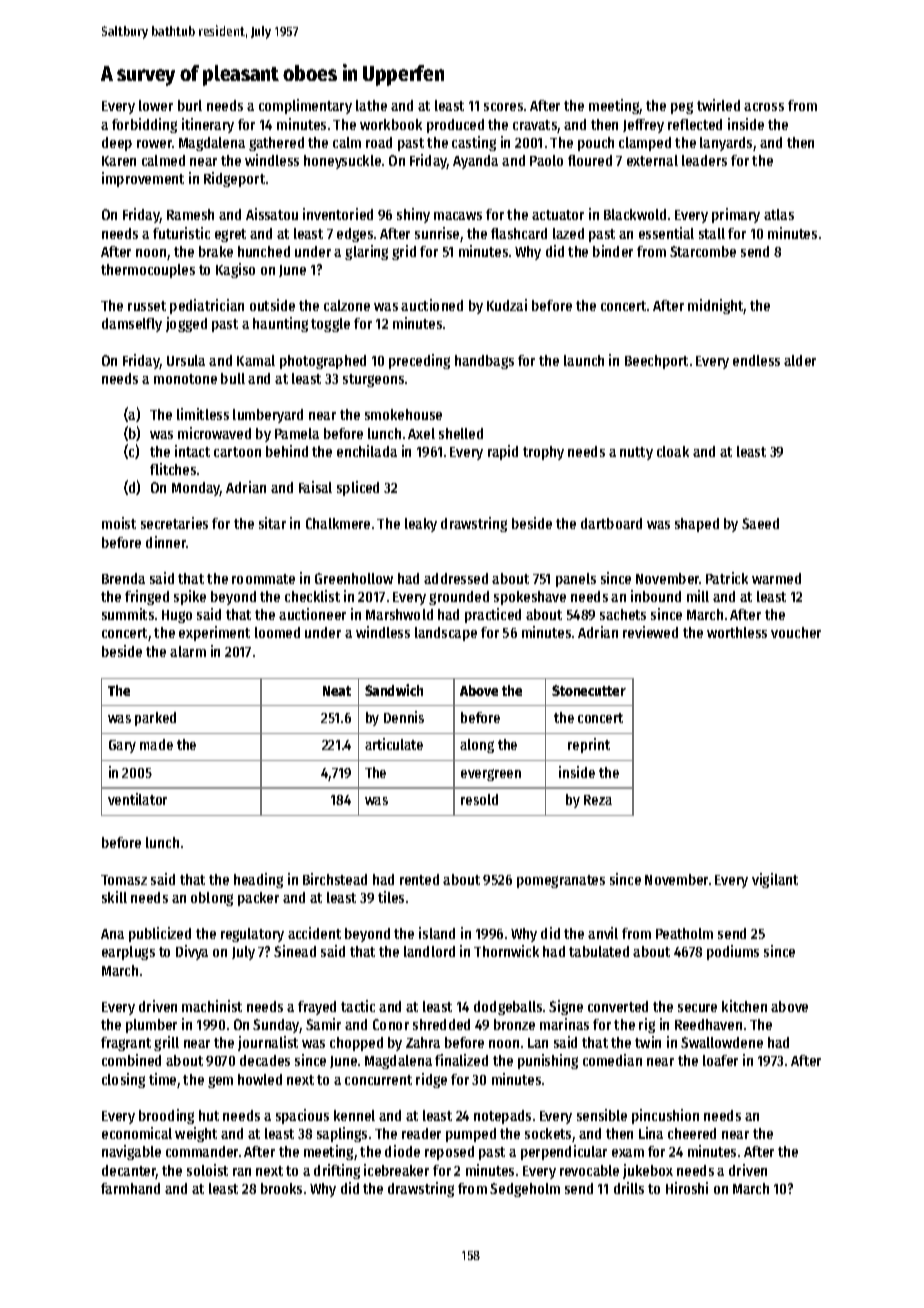 Image resolution: width=924 pixels, height=1308 pixels. Describe the element at coordinates (503, 107) in the page. I see `scores` at that location.
